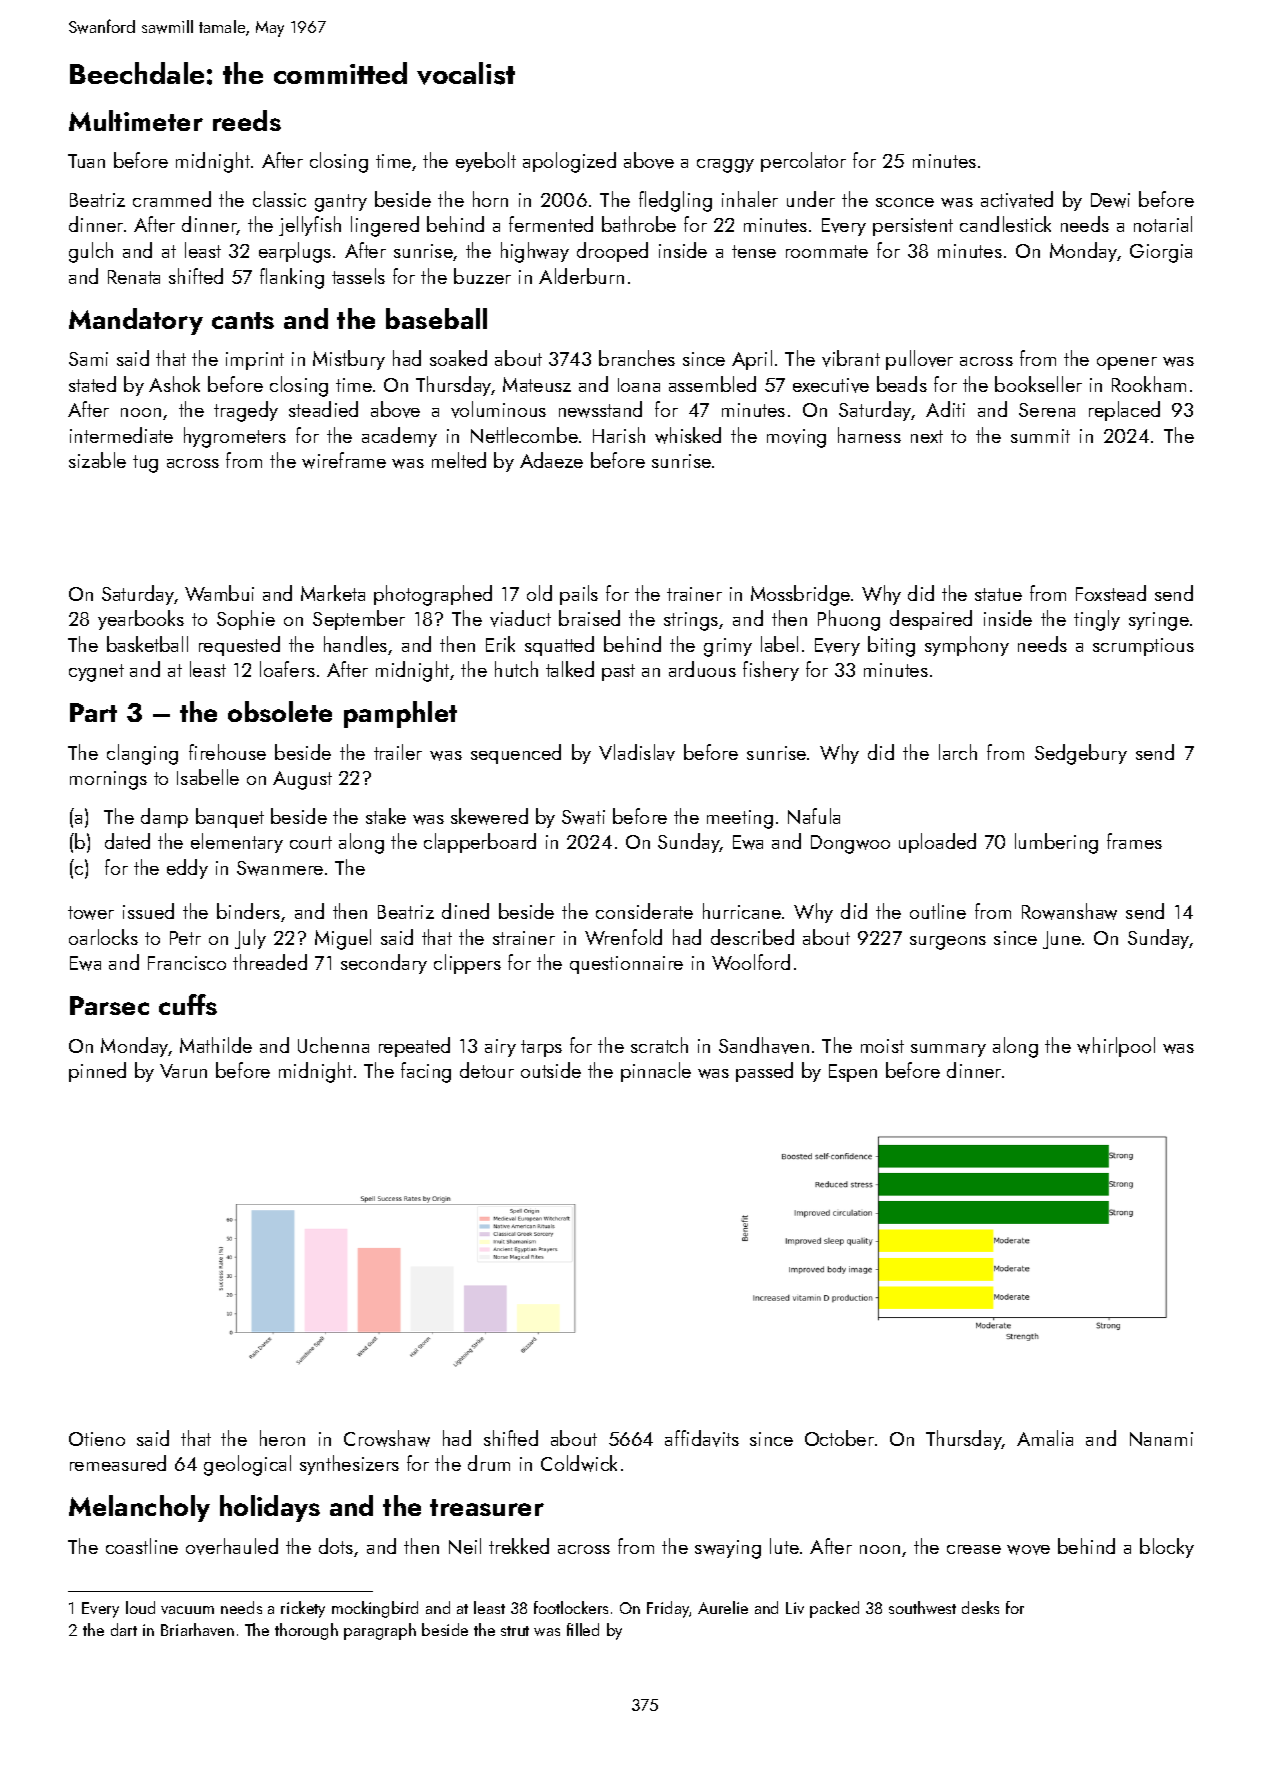 The width and height of the image is (1263, 1786). I want to click on percolator, so click(803, 162).
